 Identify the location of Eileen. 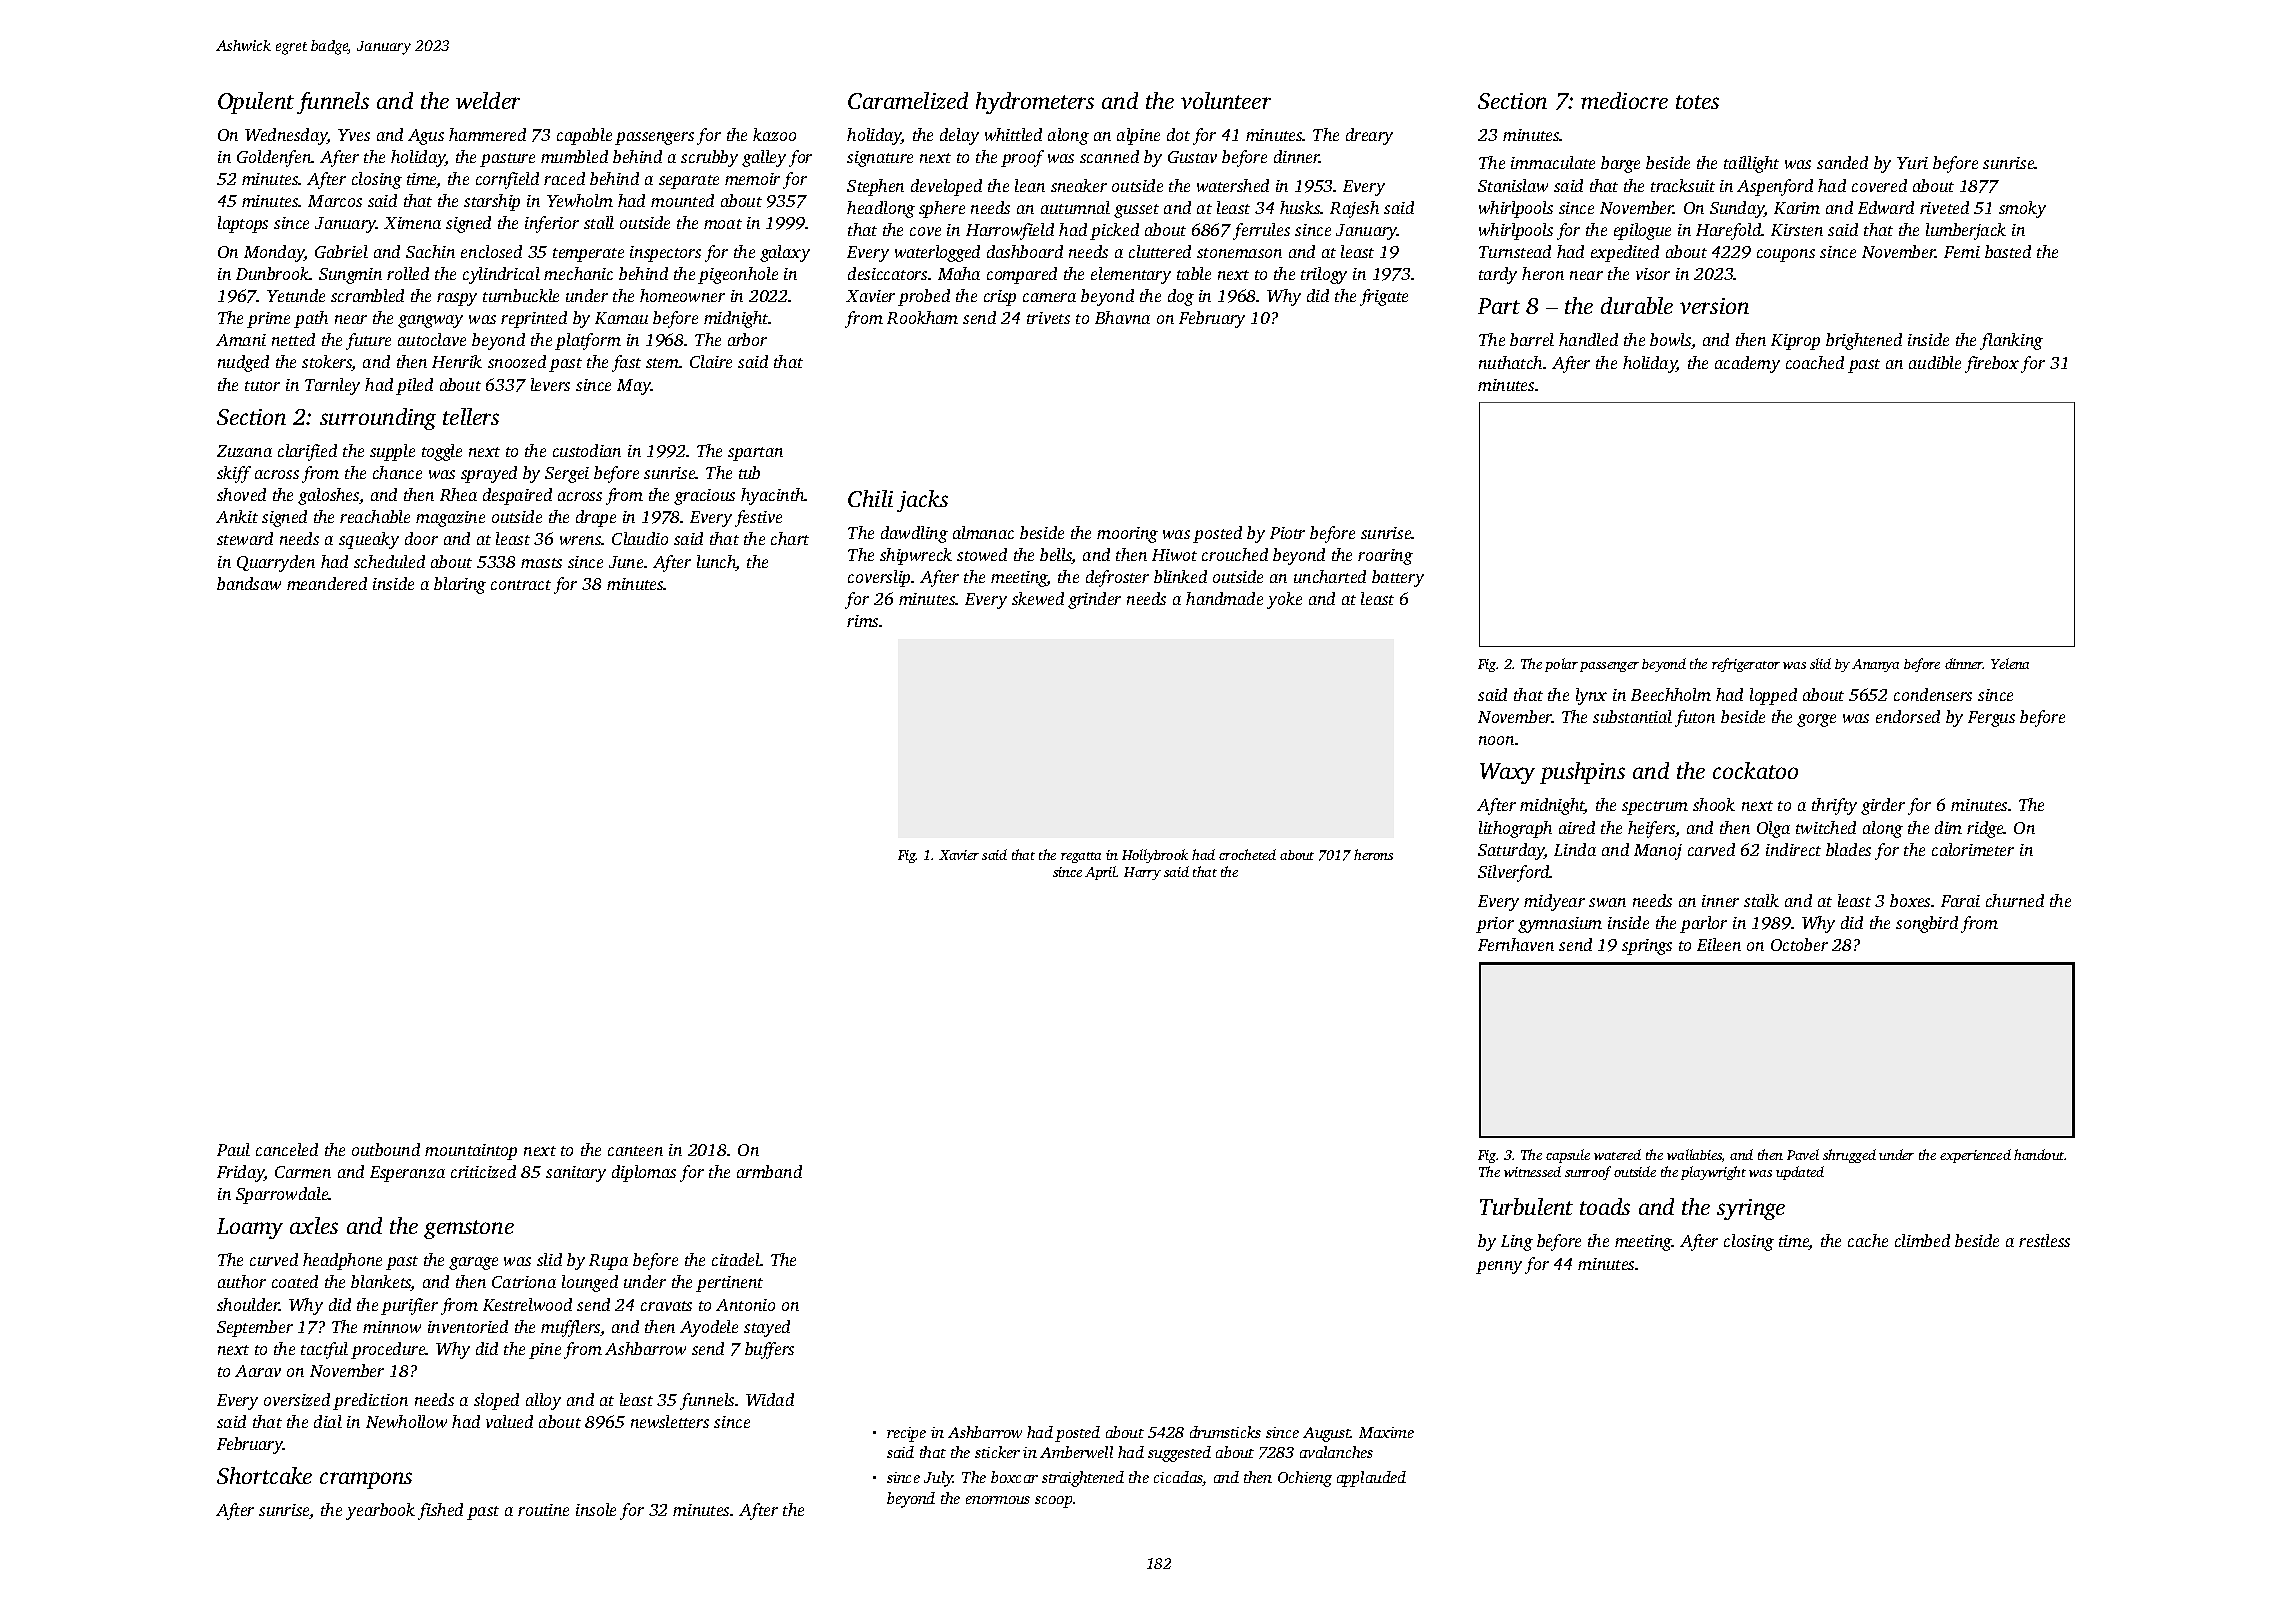
(1719, 944).
